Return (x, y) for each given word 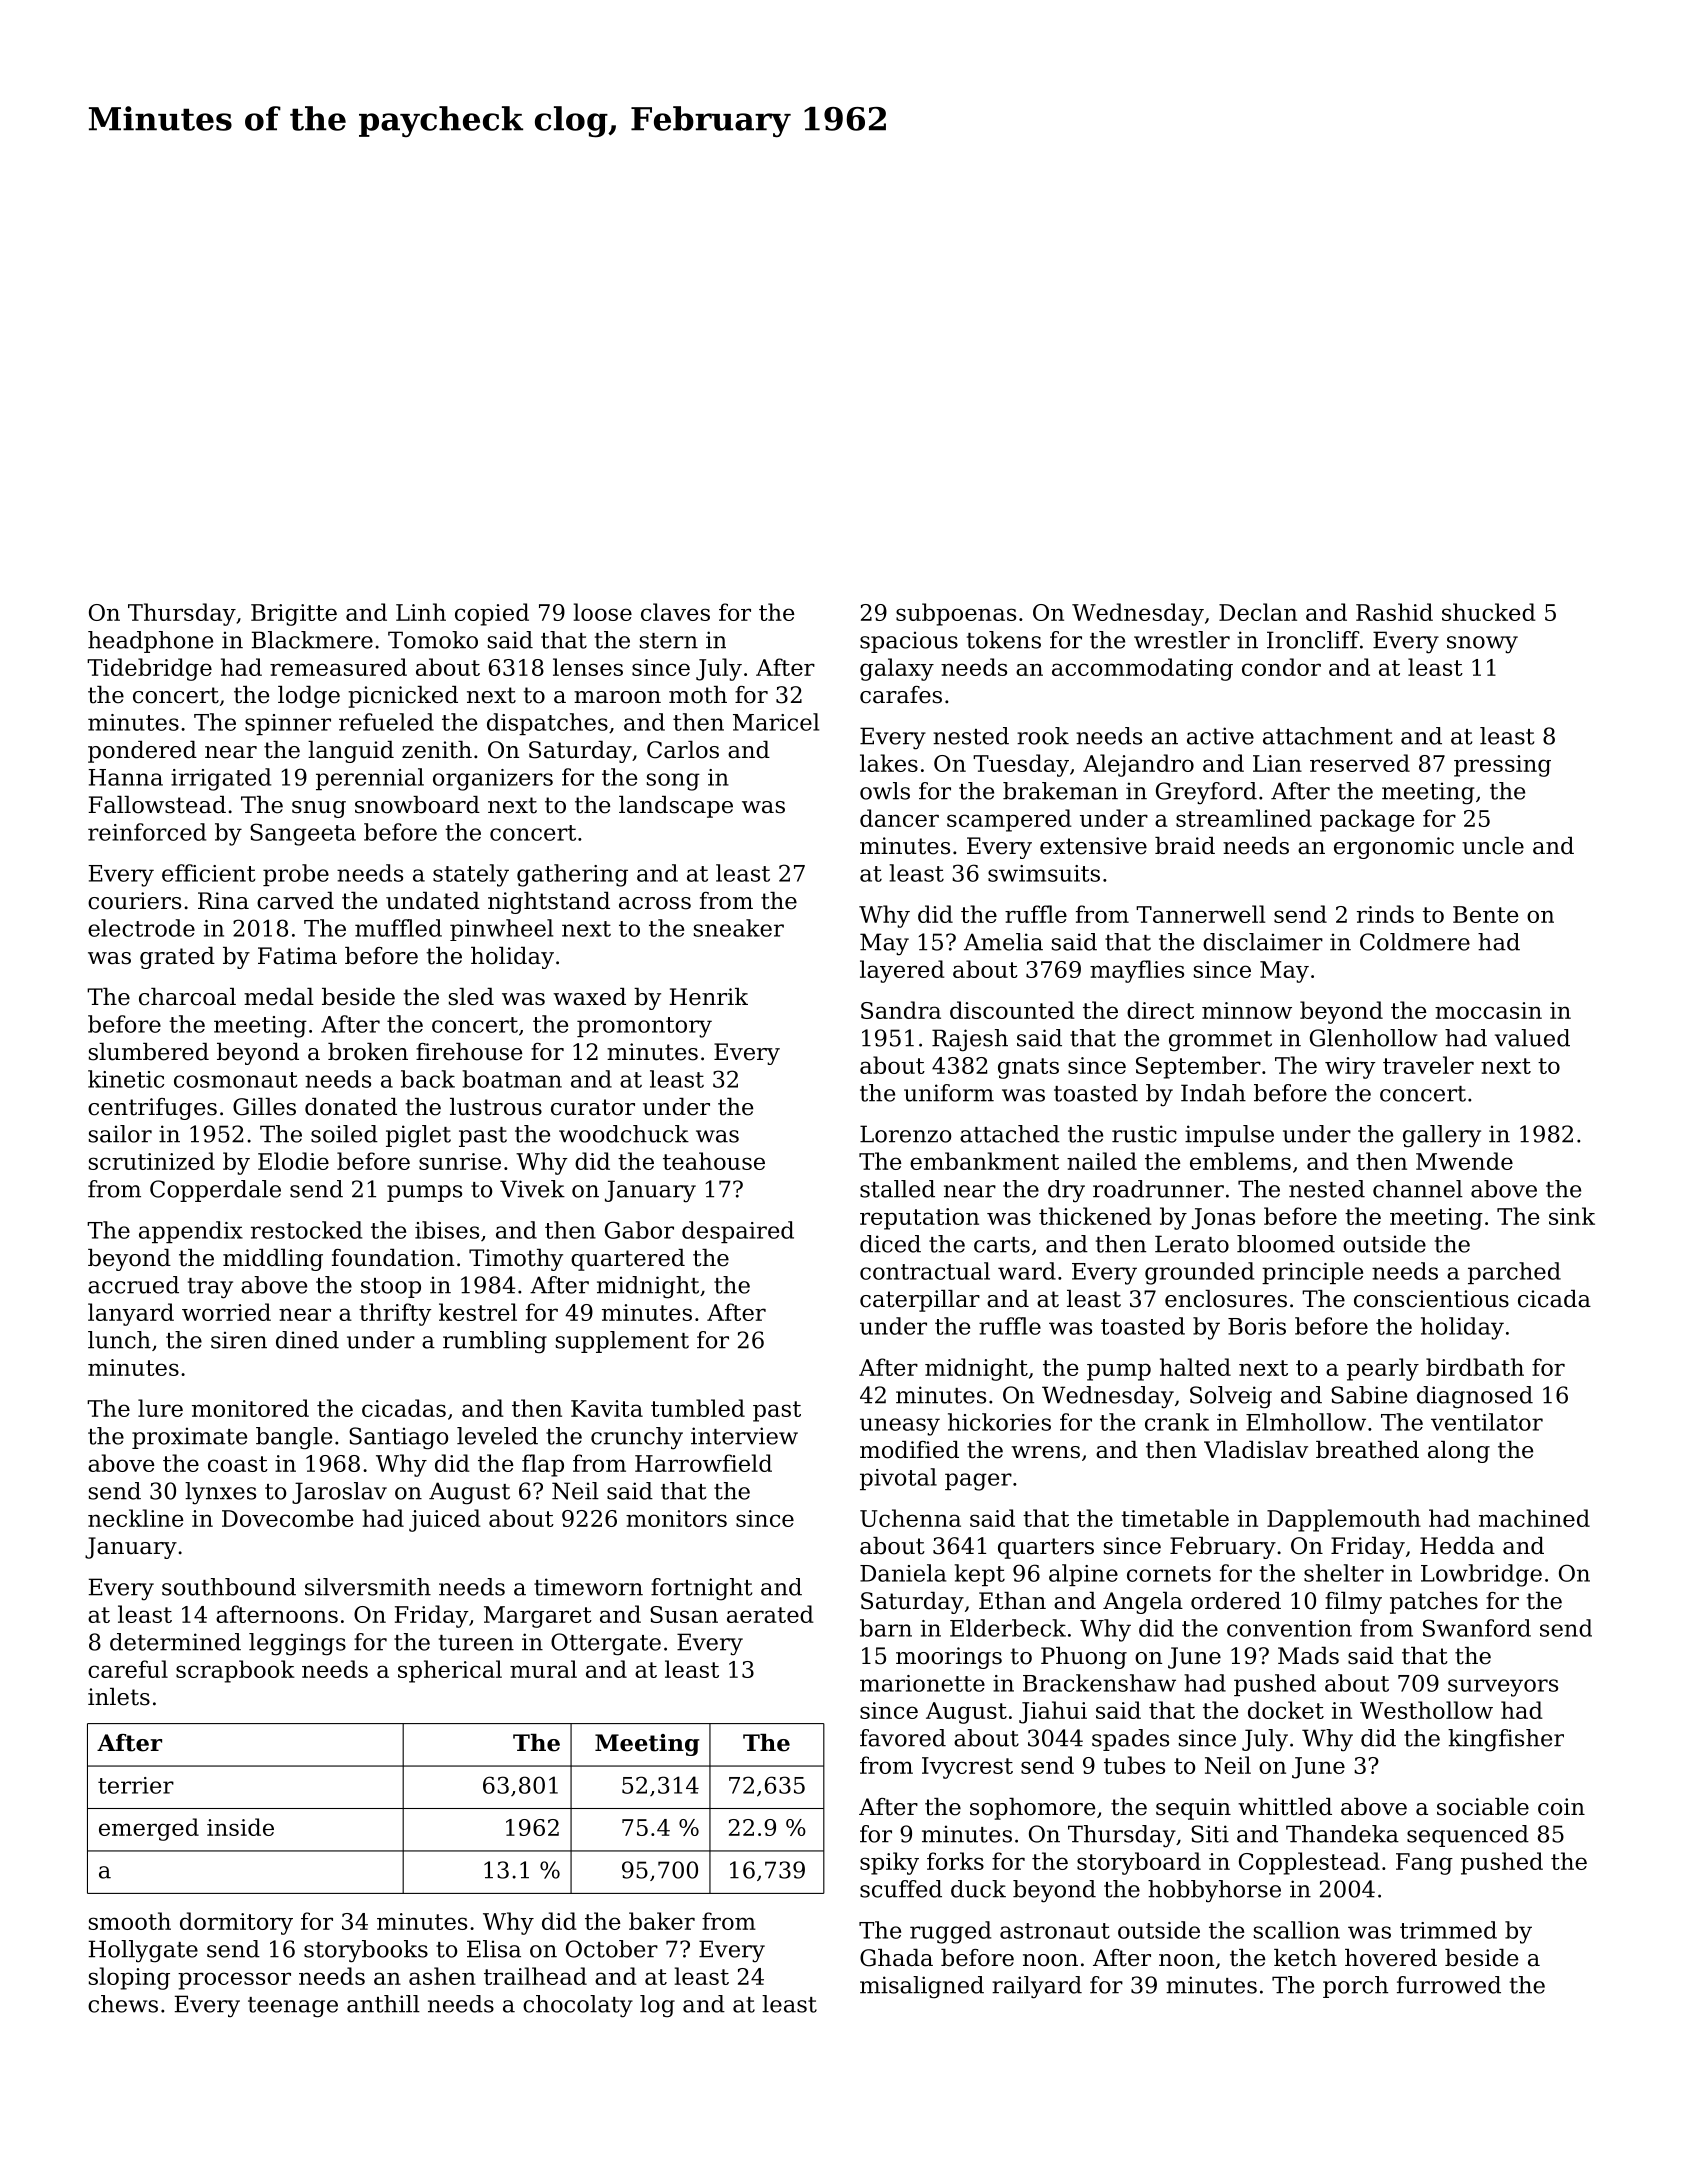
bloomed (1286, 1244)
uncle (1493, 846)
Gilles (264, 1107)
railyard (1037, 1987)
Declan (1258, 612)
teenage (293, 2007)
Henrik (708, 997)
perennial (370, 779)
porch (1355, 1987)
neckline (136, 1518)
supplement (622, 1342)
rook (1043, 736)
